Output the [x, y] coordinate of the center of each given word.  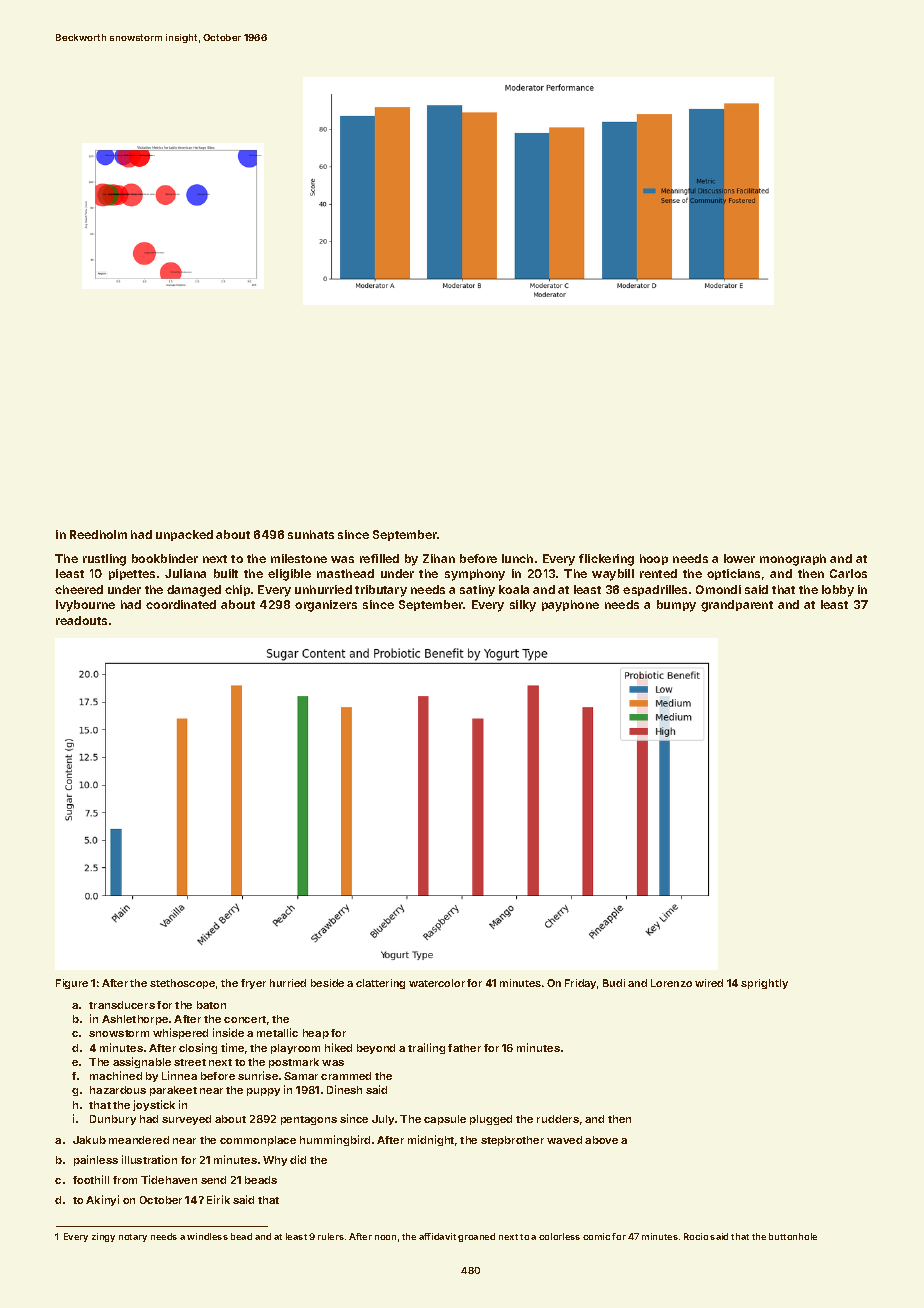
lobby [838, 591]
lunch [517, 558]
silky [523, 606]
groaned [476, 1237]
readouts [81, 620]
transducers [122, 1005]
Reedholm [98, 534]
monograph [793, 560]
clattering [380, 984]
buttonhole [793, 1236]
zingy [103, 1237]
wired [709, 983]
